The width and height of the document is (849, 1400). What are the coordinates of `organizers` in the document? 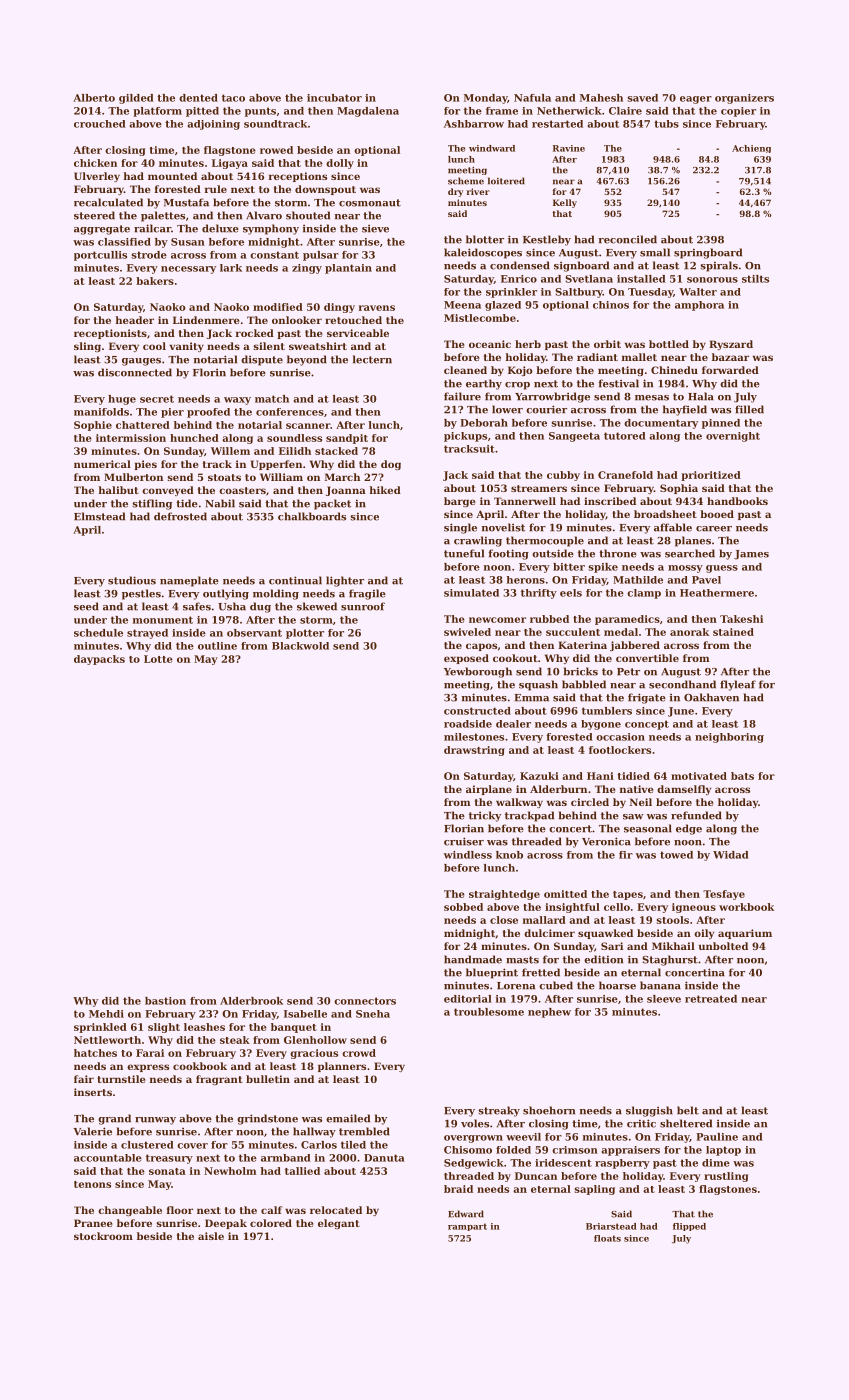 It's located at (744, 99).
